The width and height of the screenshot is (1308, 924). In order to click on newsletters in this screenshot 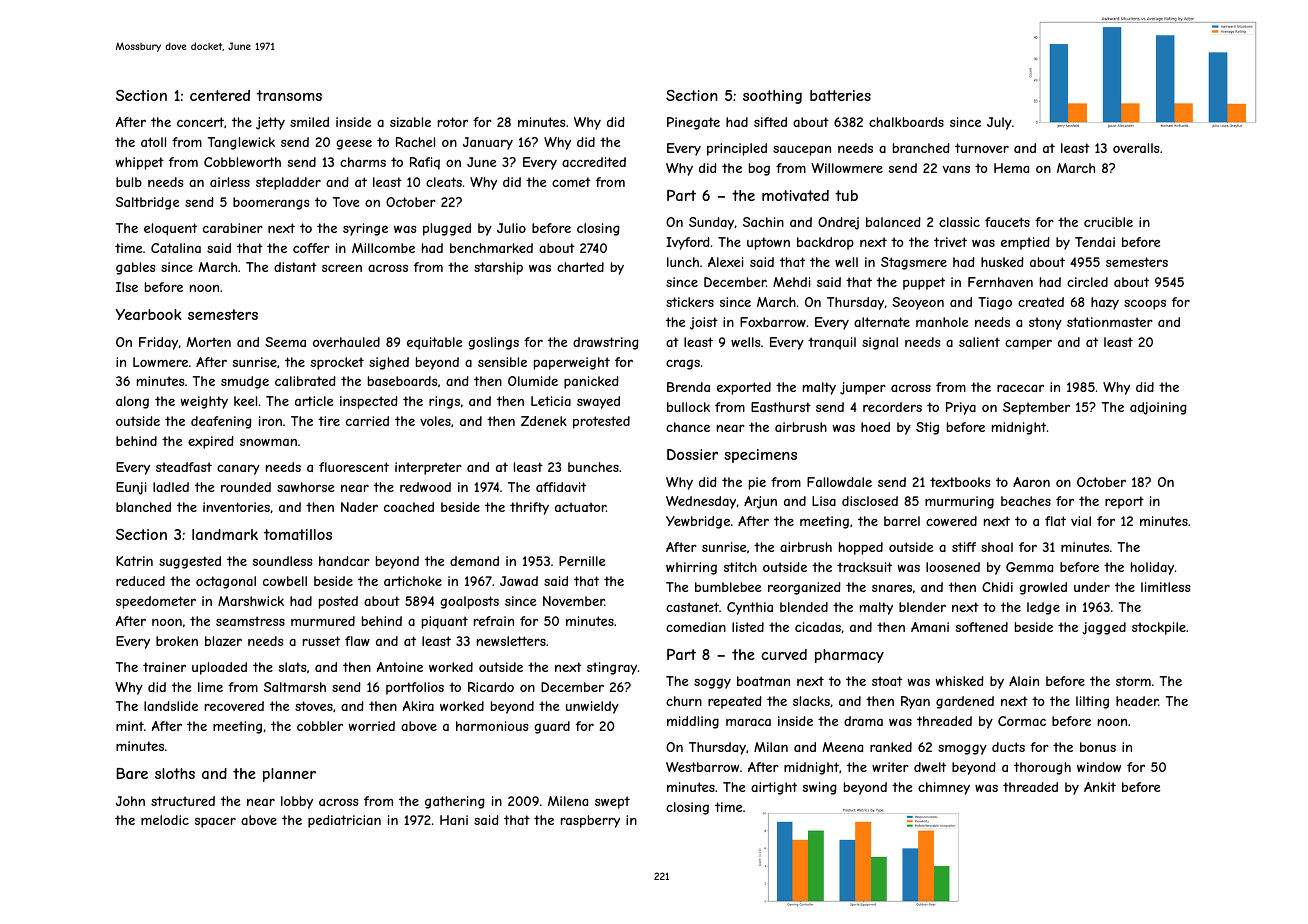, I will do `click(511, 641)`.
